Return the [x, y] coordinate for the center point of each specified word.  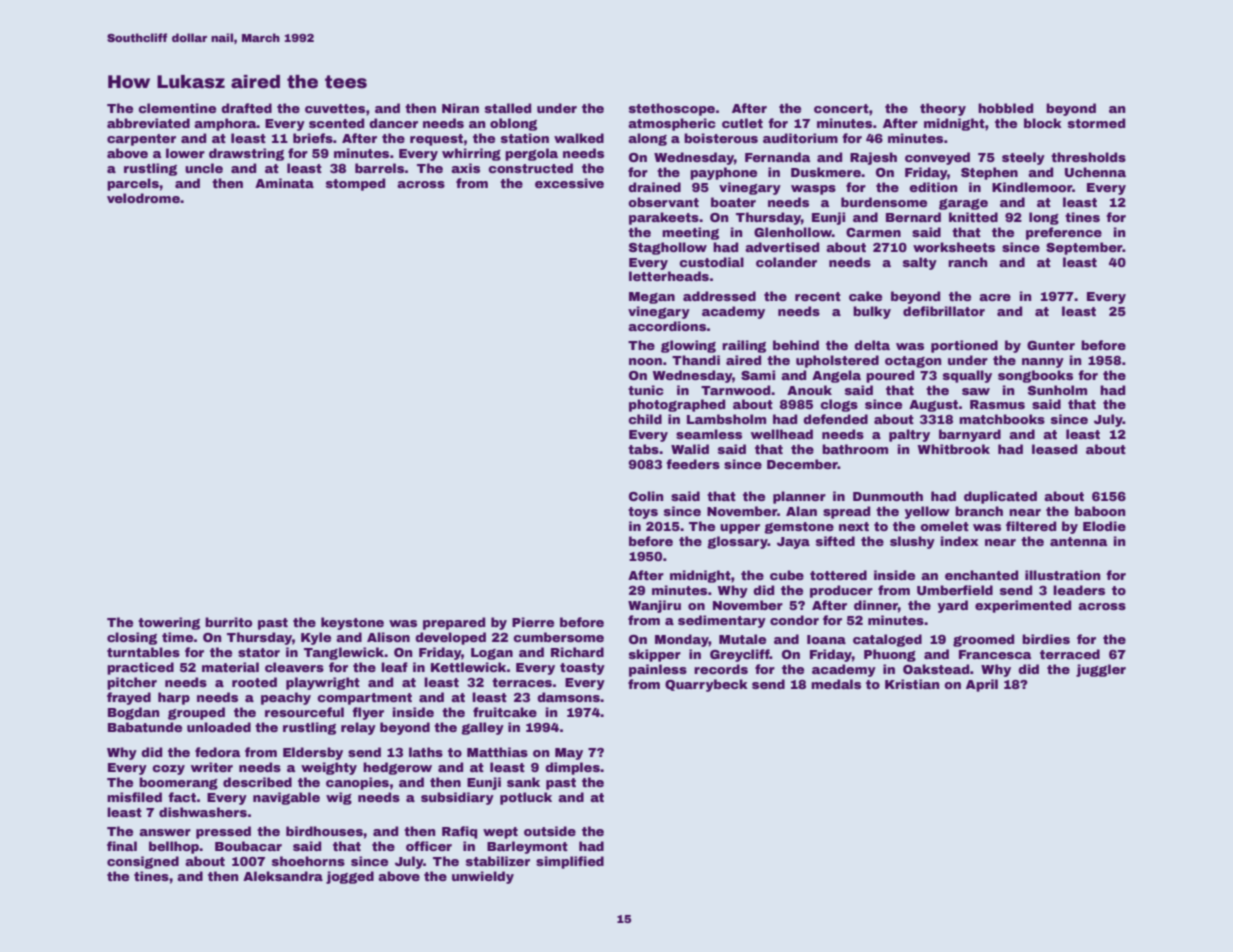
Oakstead [936, 669]
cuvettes [335, 108]
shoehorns [308, 861]
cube [787, 575]
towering [169, 623]
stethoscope [672, 109]
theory [943, 109]
